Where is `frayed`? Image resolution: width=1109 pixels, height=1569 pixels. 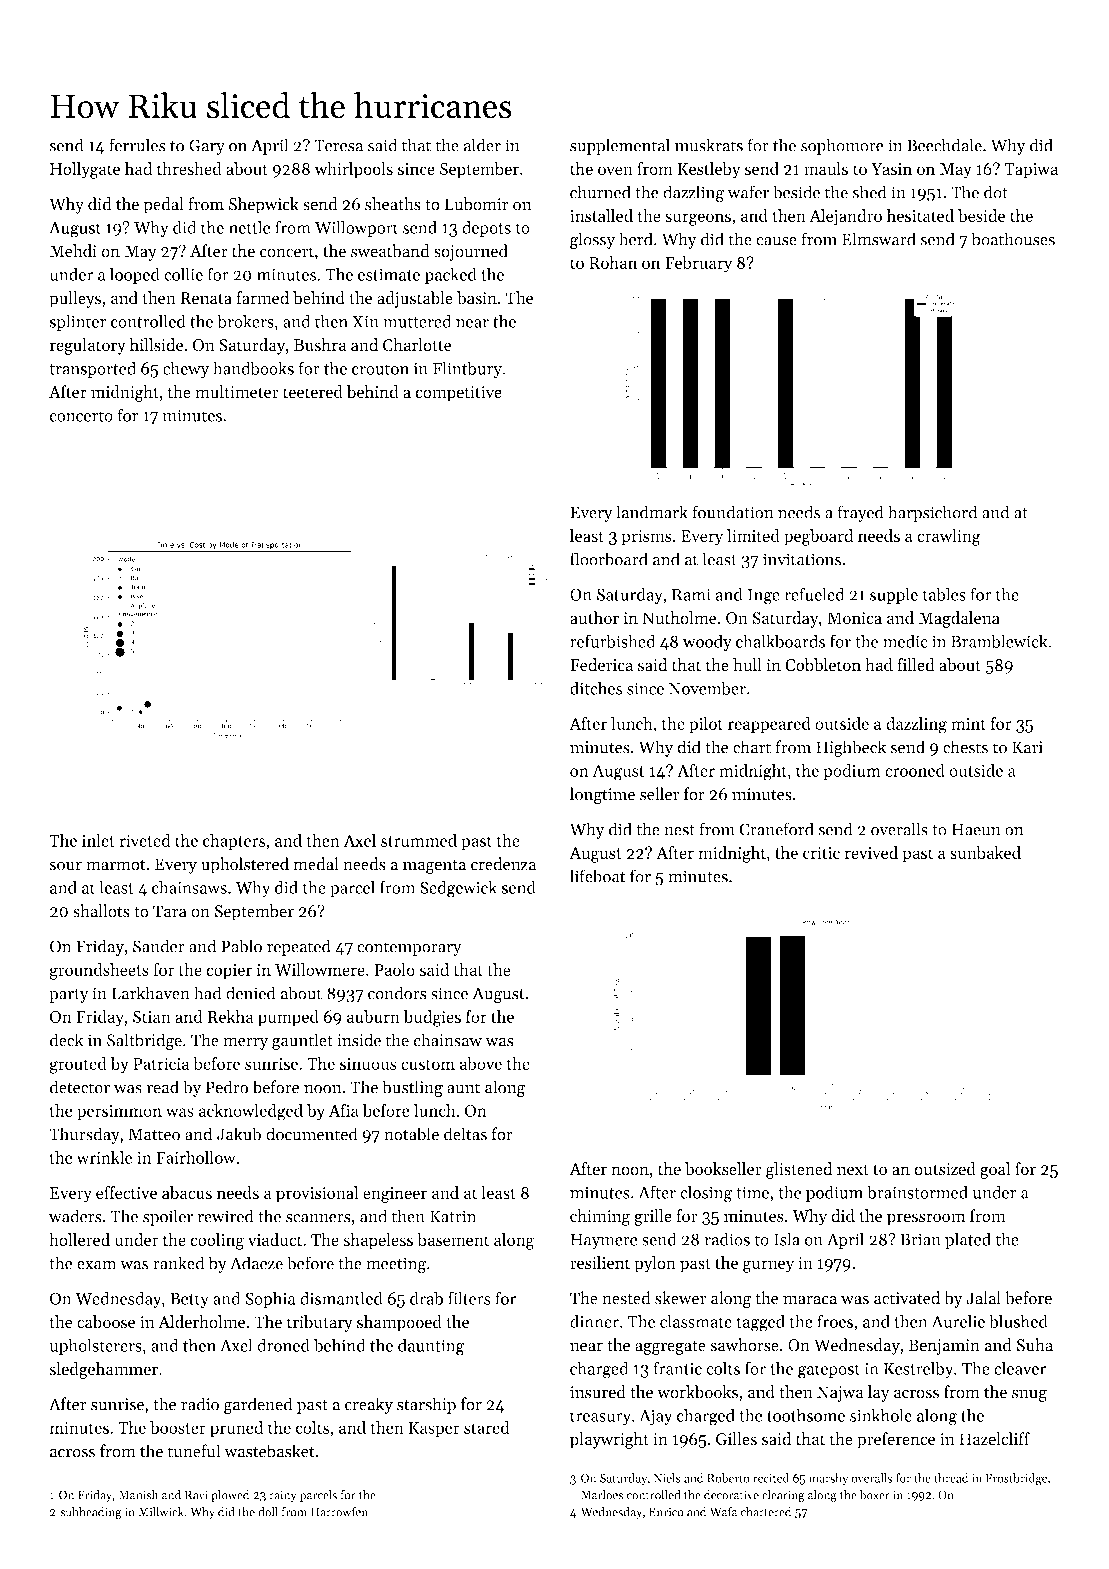 frayed is located at coordinates (860, 513).
